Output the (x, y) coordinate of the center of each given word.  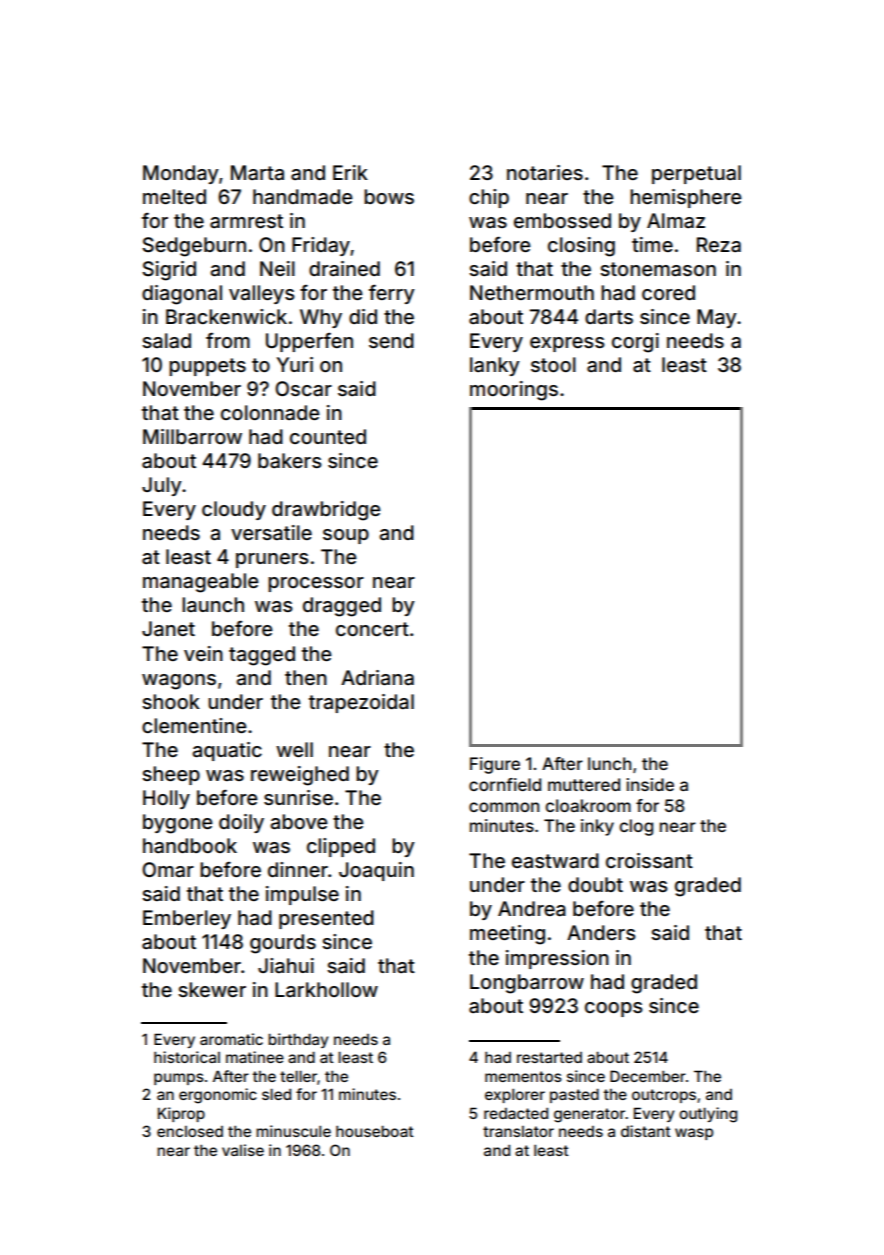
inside (650, 784)
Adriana (377, 677)
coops (614, 1009)
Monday (181, 174)
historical (187, 1057)
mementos (523, 1076)
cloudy (234, 510)
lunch (609, 763)
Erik (350, 172)
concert (372, 629)
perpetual (696, 174)
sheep (171, 775)
